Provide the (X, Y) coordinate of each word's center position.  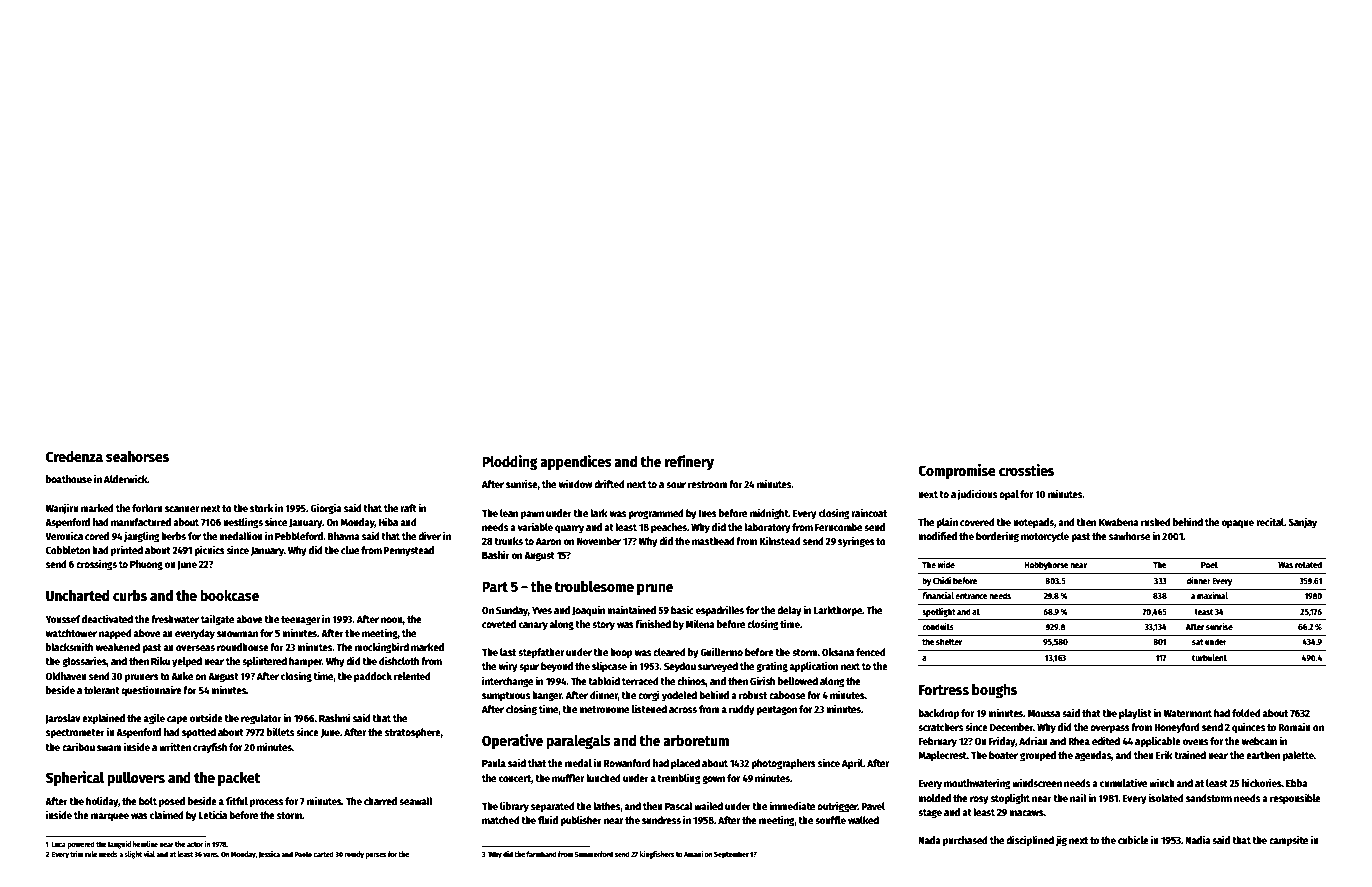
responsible (1295, 798)
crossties (1026, 470)
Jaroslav (62, 719)
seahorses (137, 456)
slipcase (609, 666)
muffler (568, 778)
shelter (949, 641)
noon (392, 620)
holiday (102, 801)
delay (789, 611)
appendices (576, 462)
